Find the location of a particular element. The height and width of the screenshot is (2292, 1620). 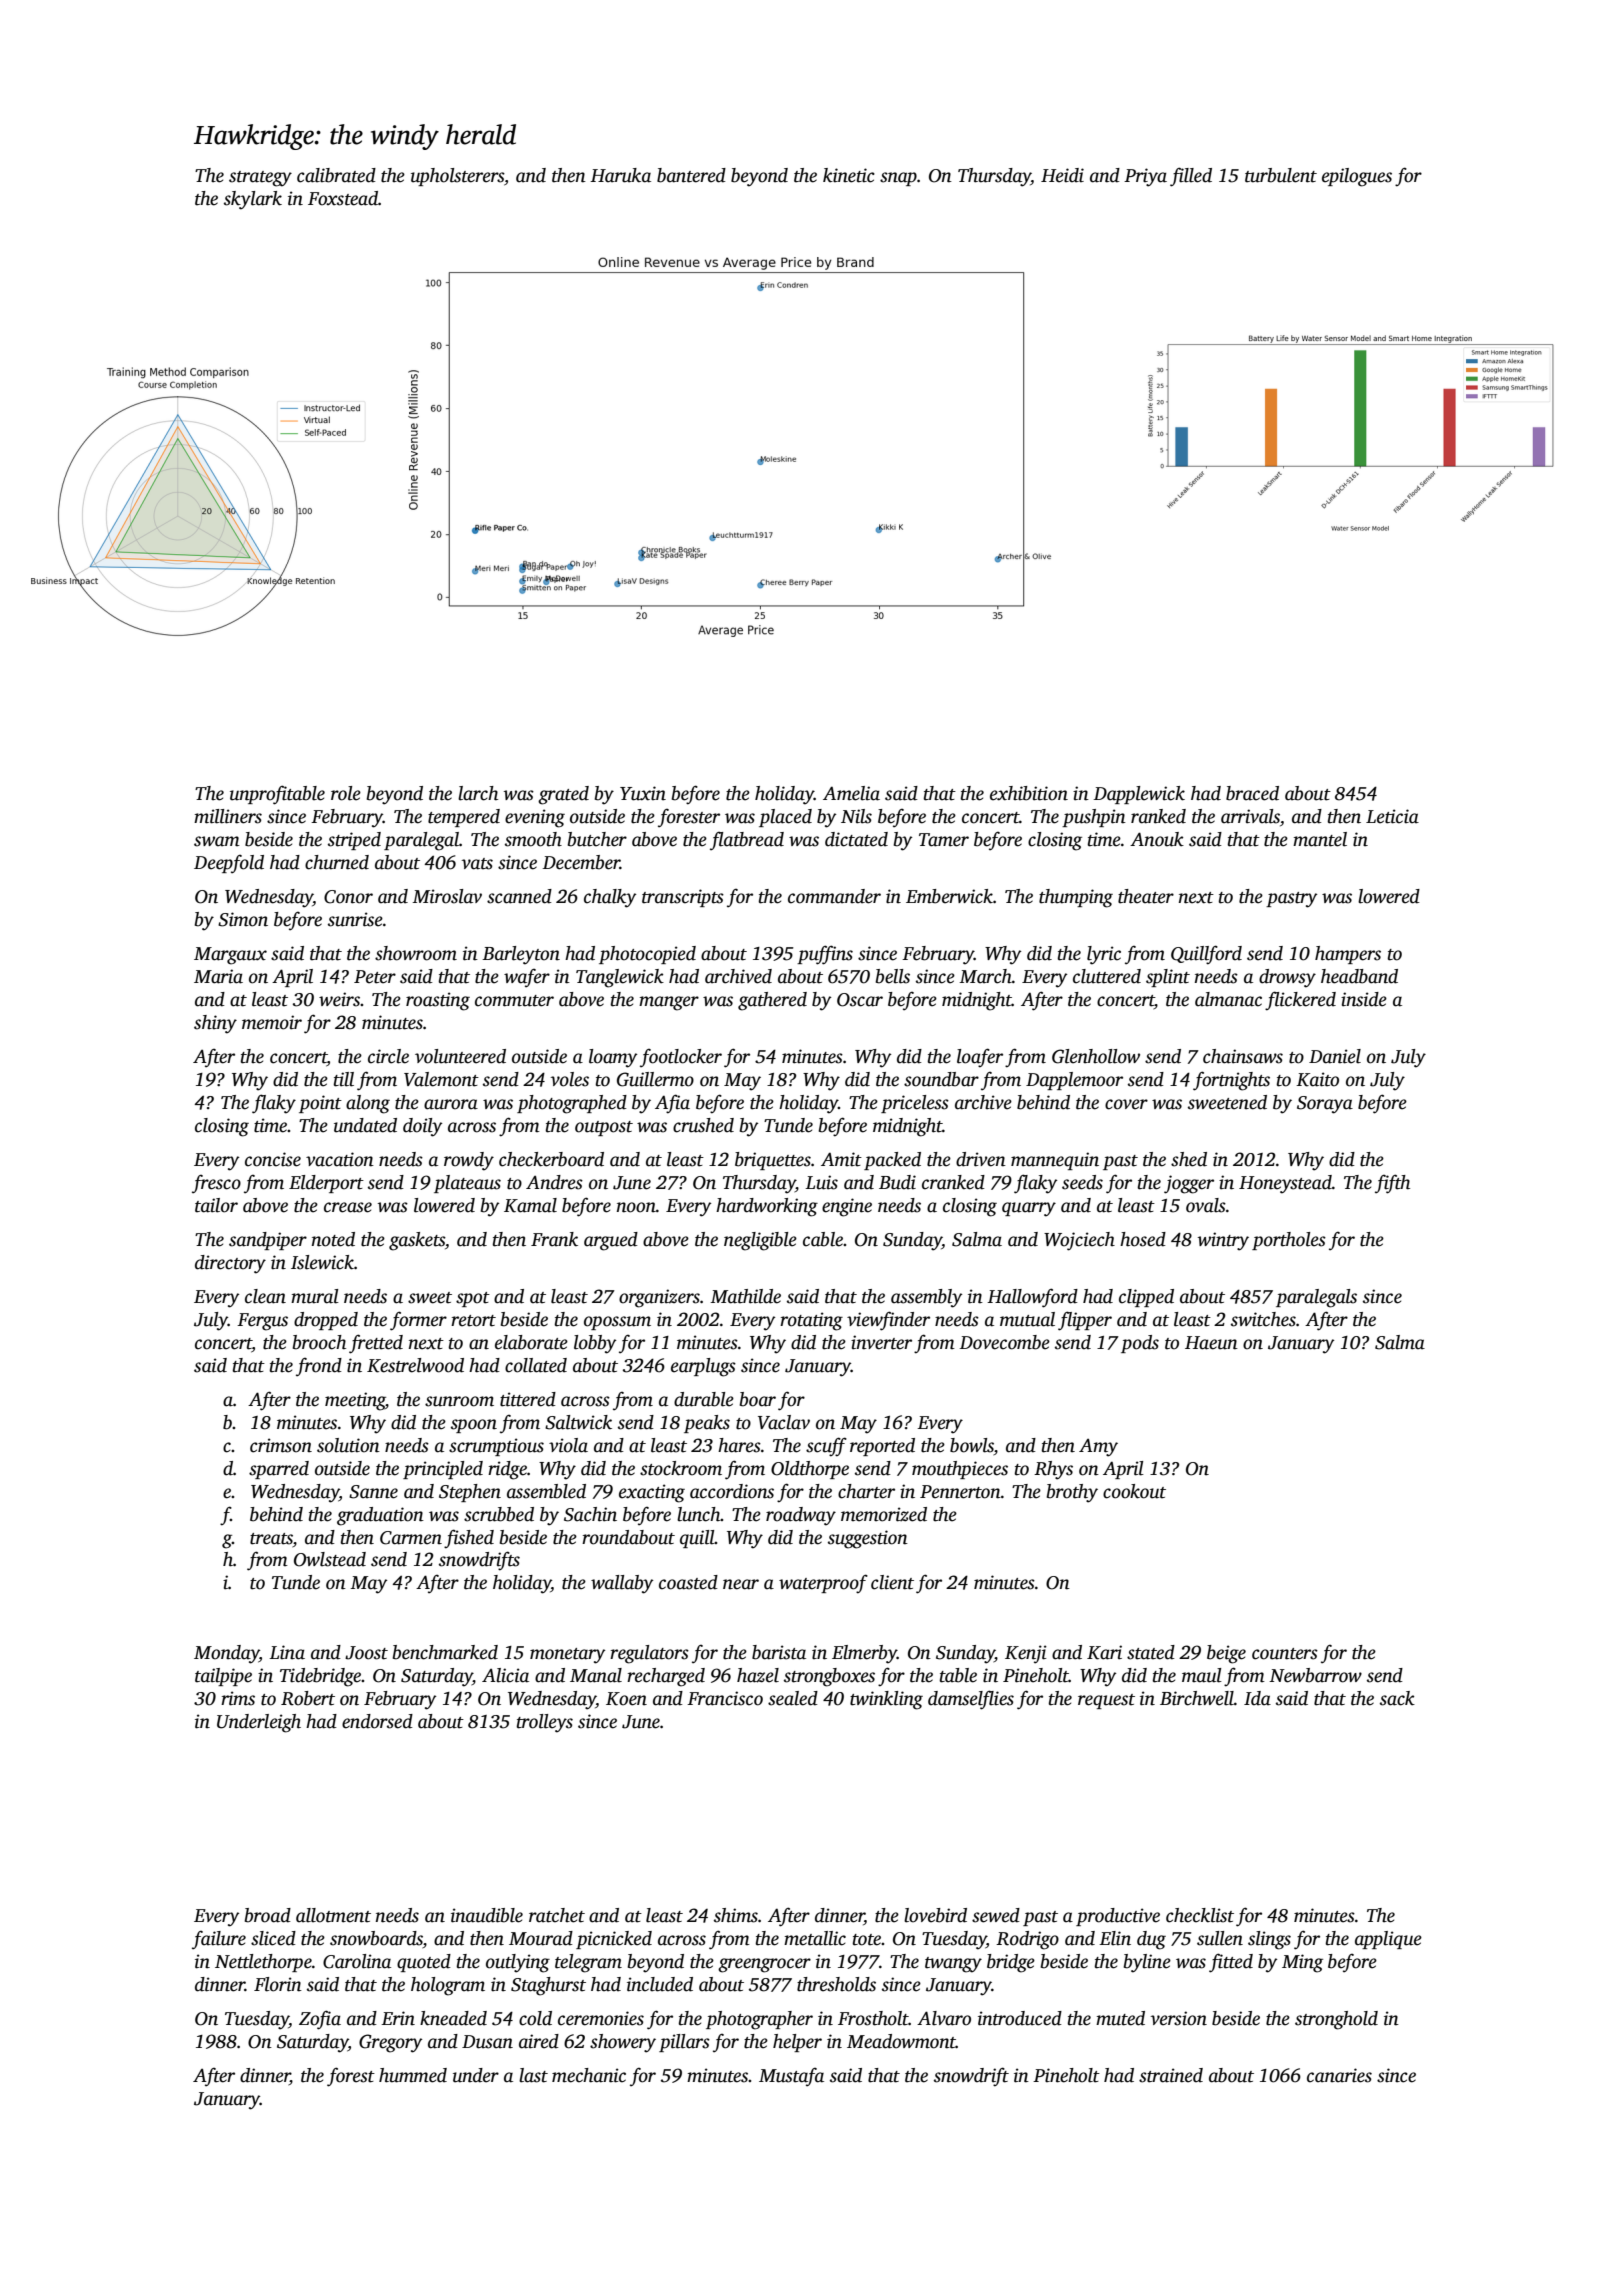

Meadowmont is located at coordinates (901, 2041).
